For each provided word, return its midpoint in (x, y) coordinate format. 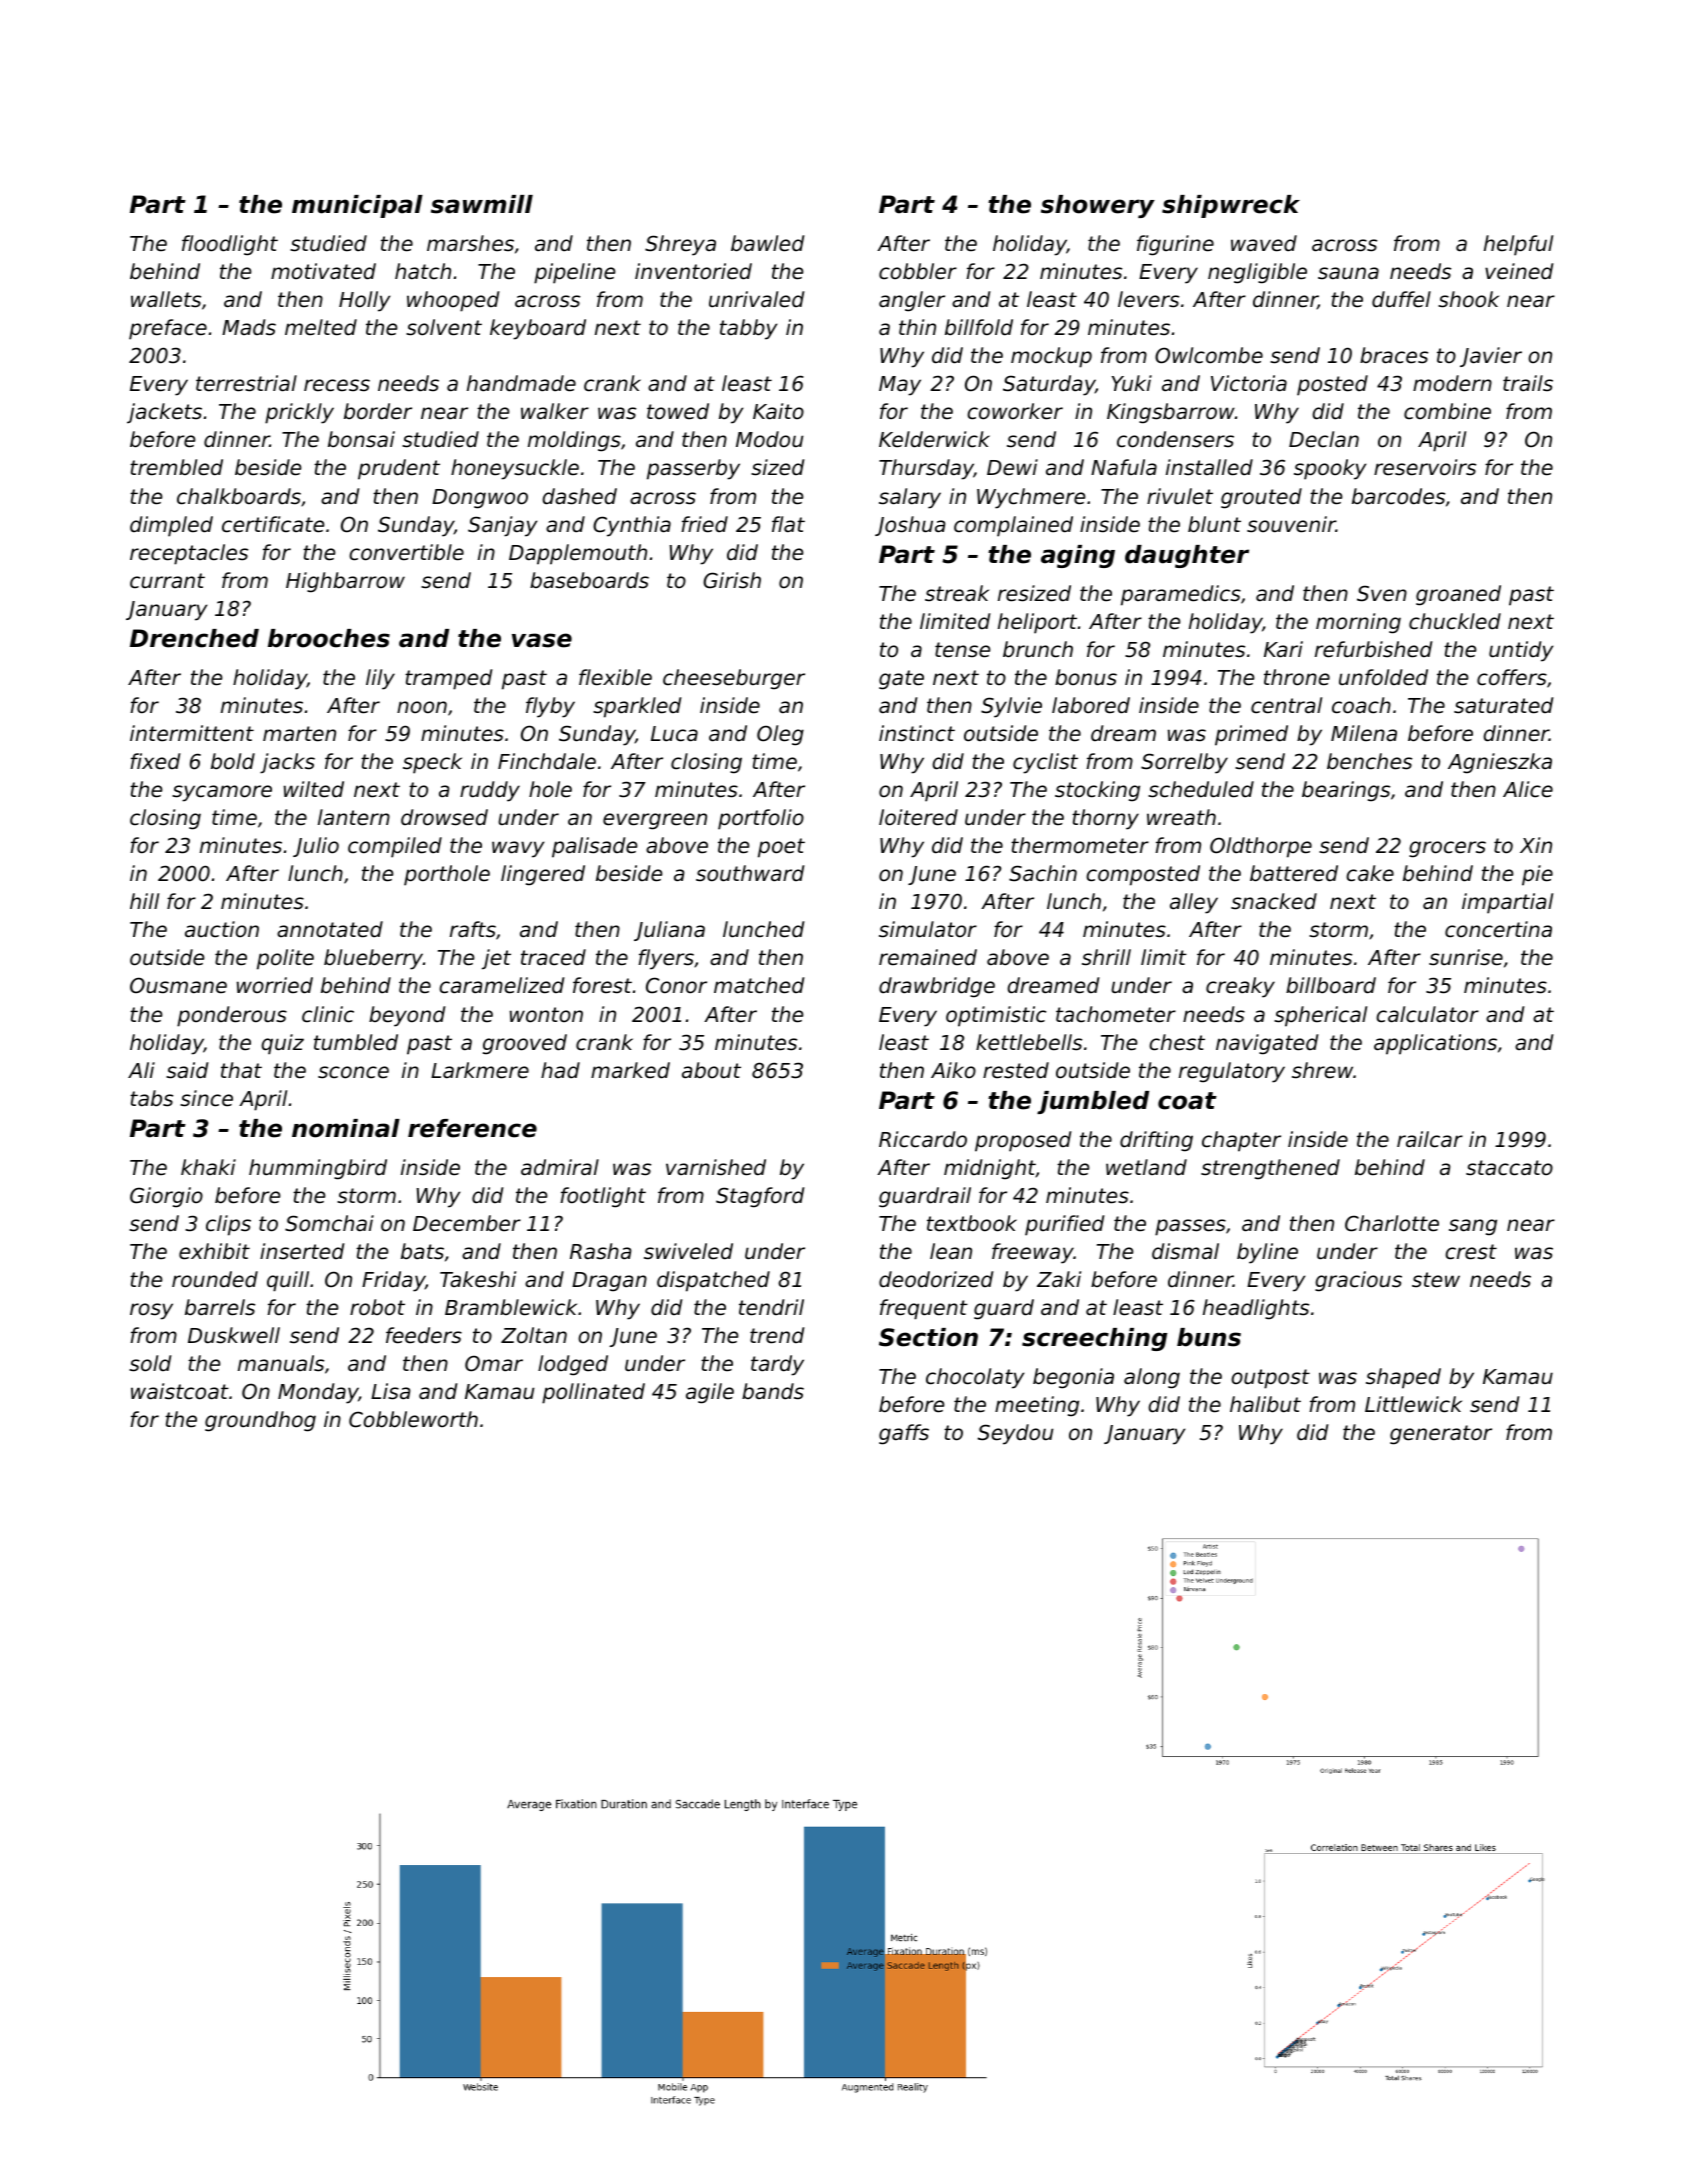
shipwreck (1231, 206)
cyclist (1045, 763)
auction (222, 929)
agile (710, 1393)
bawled (767, 243)
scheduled (1201, 789)
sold (150, 1363)
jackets (164, 413)
